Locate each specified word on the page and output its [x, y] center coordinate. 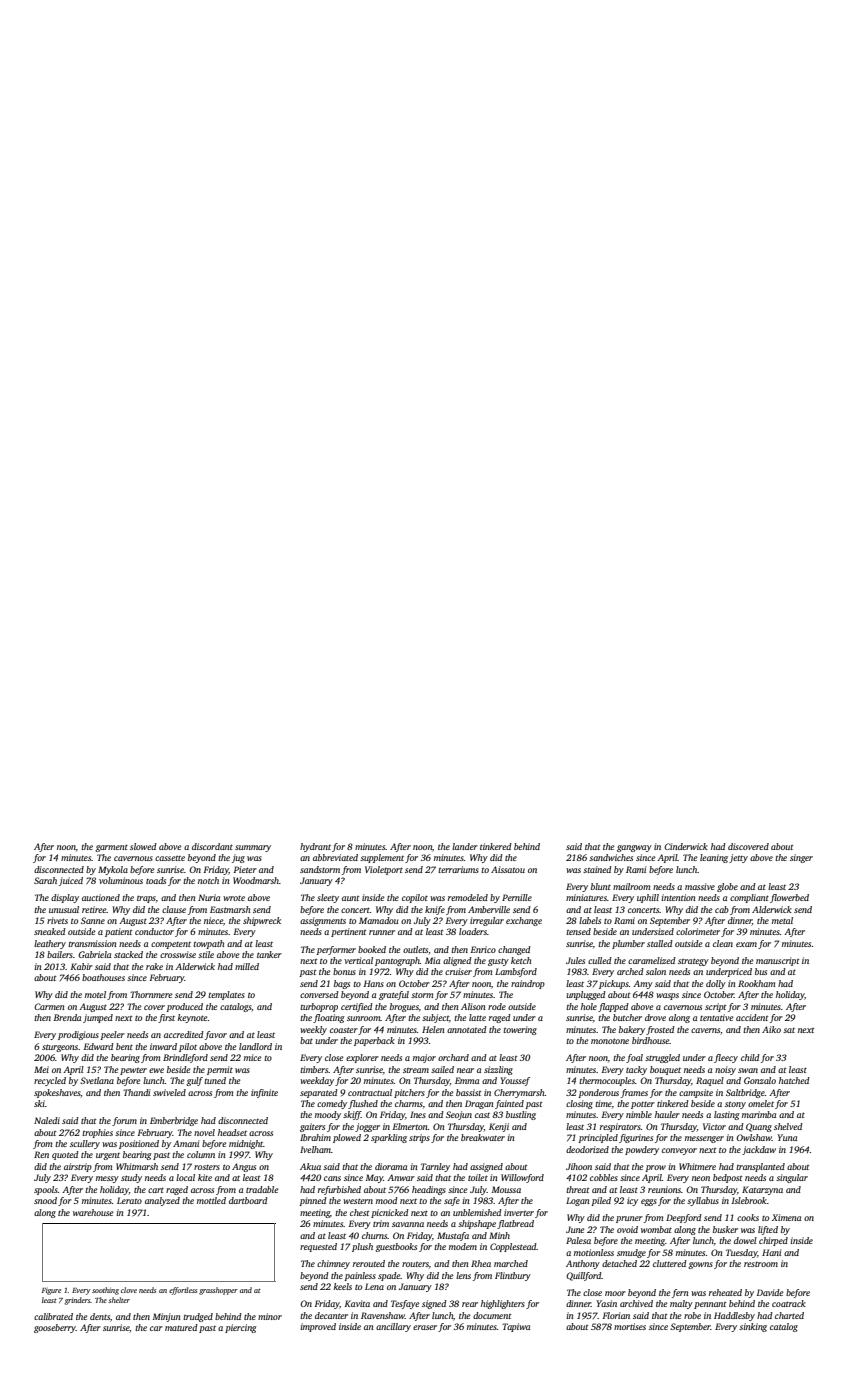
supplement [382, 858]
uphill [648, 898]
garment [111, 848]
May [374, 1178]
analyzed [162, 1201]
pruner [629, 1219]
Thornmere [151, 994]
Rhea [481, 1263]
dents [100, 1316]
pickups [614, 984]
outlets [415, 949]
